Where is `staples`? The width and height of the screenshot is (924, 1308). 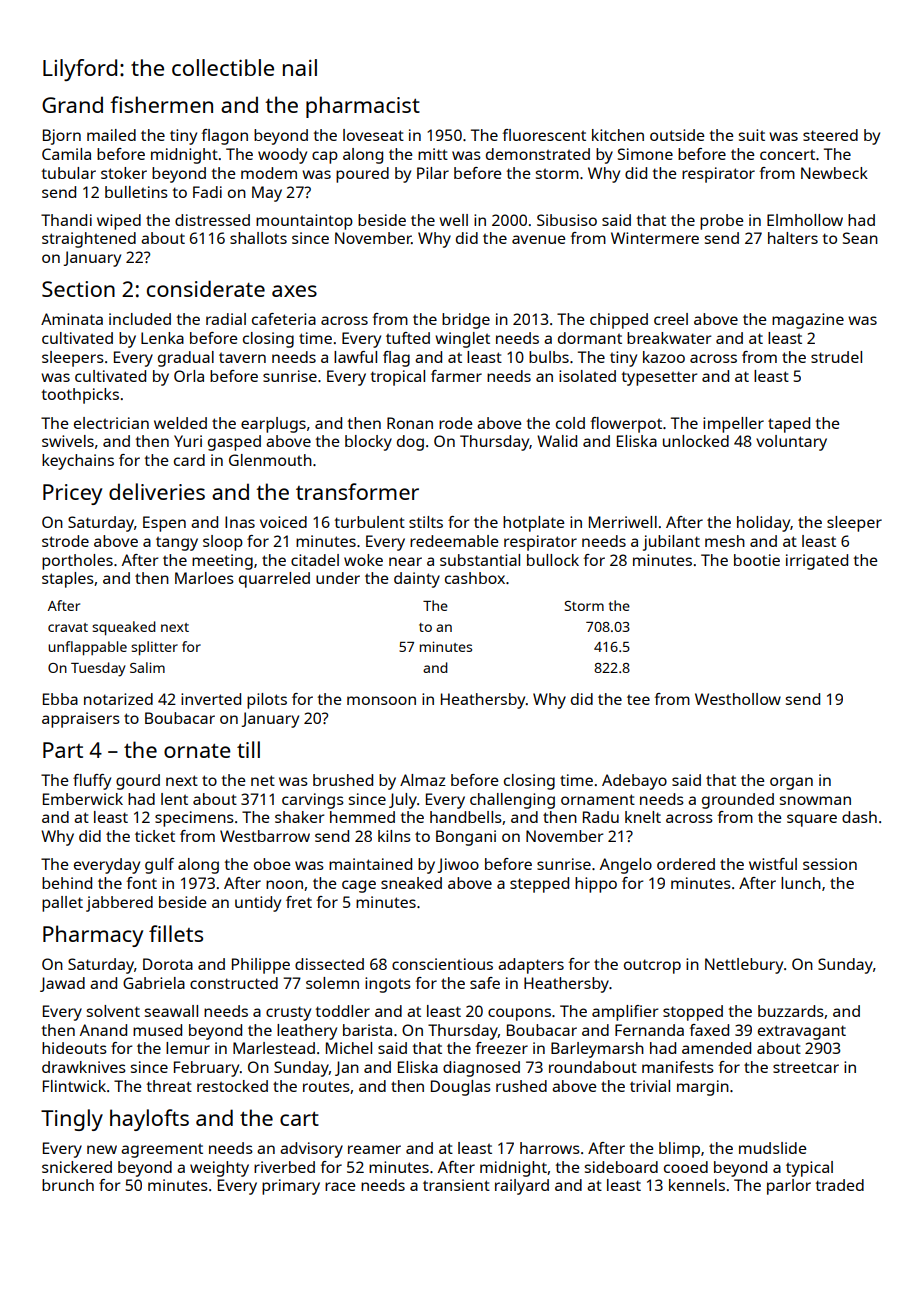 staples is located at coordinates (68, 580).
